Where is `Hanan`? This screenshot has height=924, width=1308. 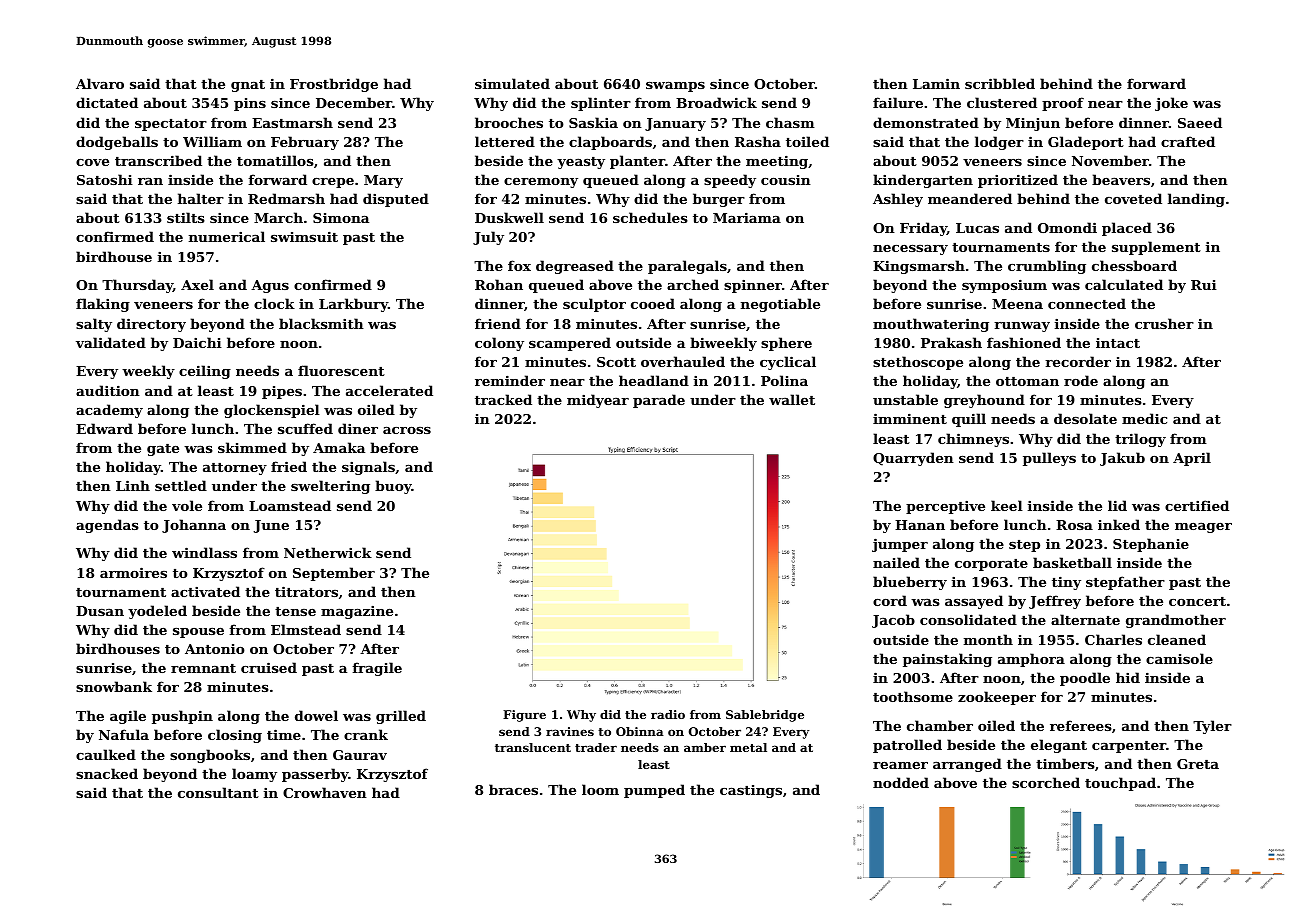 Hanan is located at coordinates (920, 525).
